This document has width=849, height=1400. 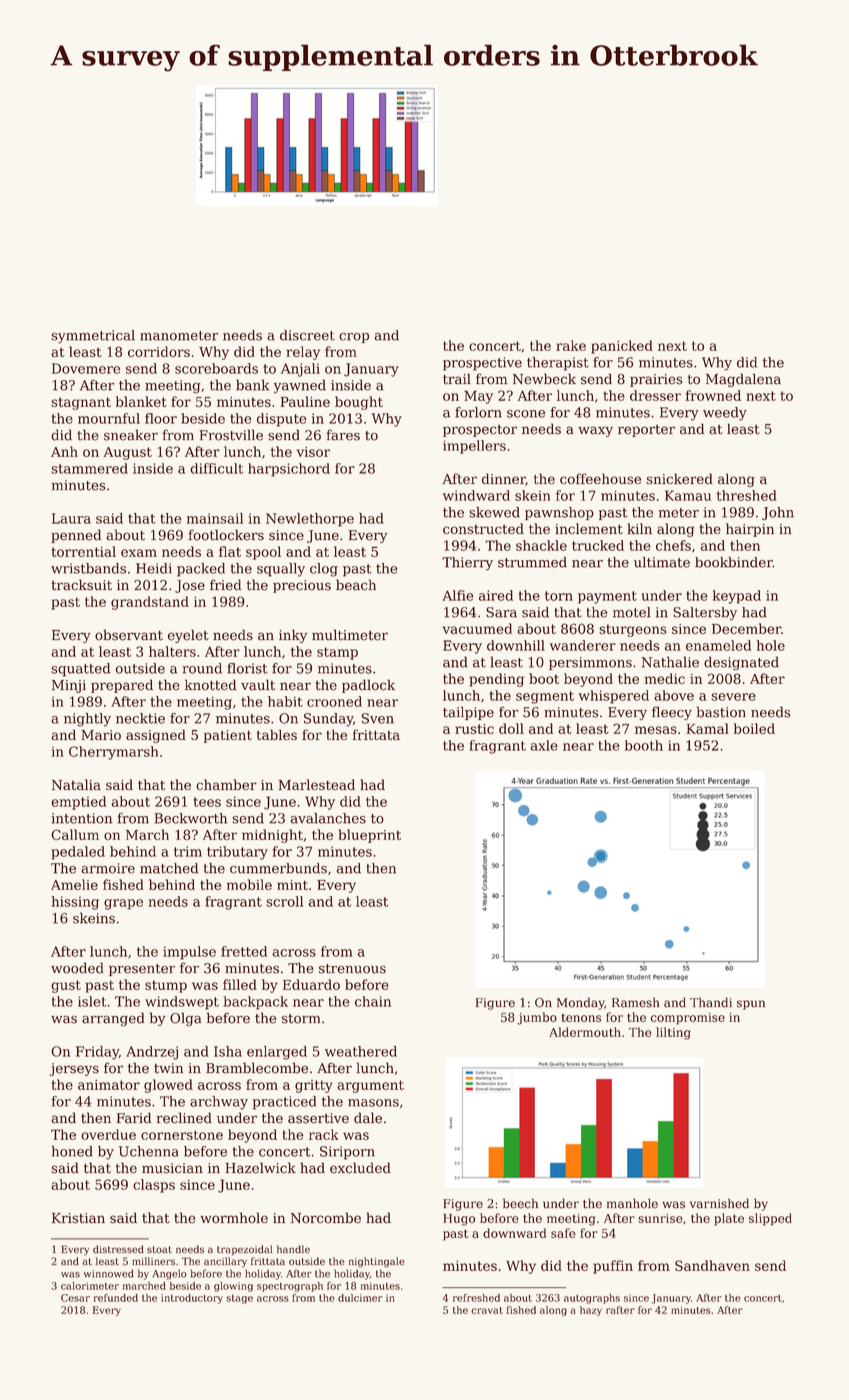 What do you see at coordinates (646, 431) in the document?
I see `reporter` at bounding box center [646, 431].
